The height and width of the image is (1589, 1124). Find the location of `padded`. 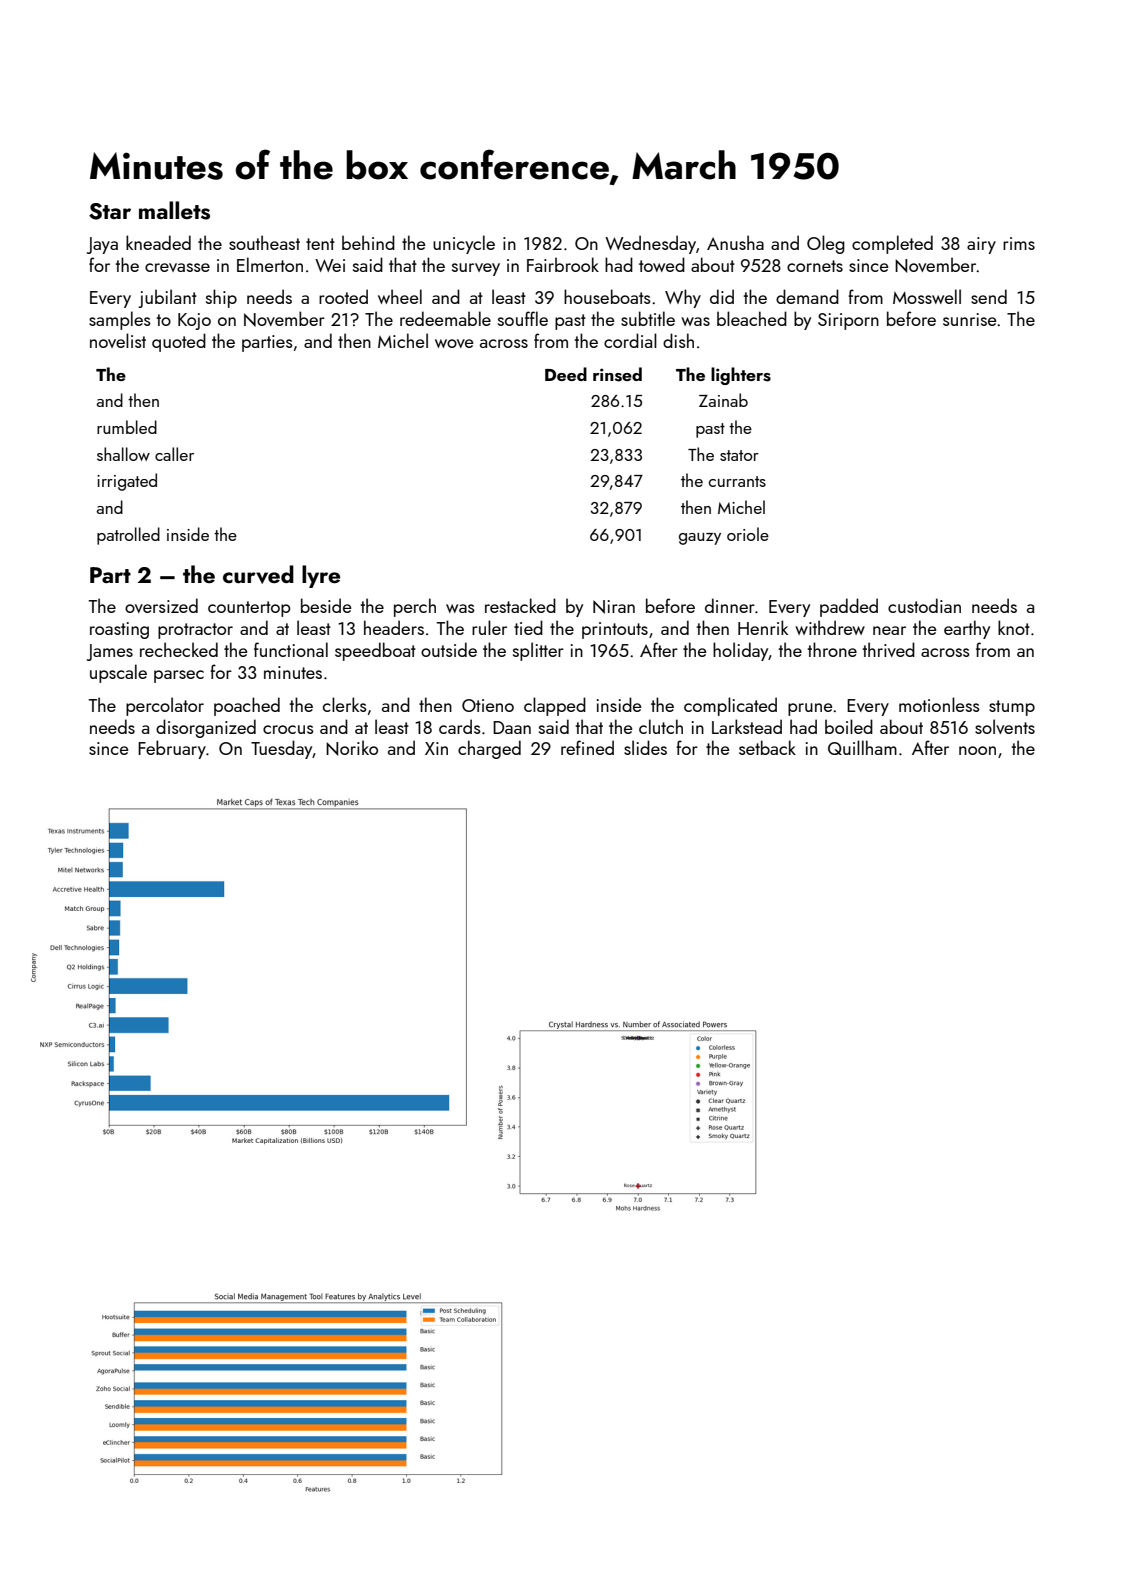

padded is located at coordinates (849, 607).
